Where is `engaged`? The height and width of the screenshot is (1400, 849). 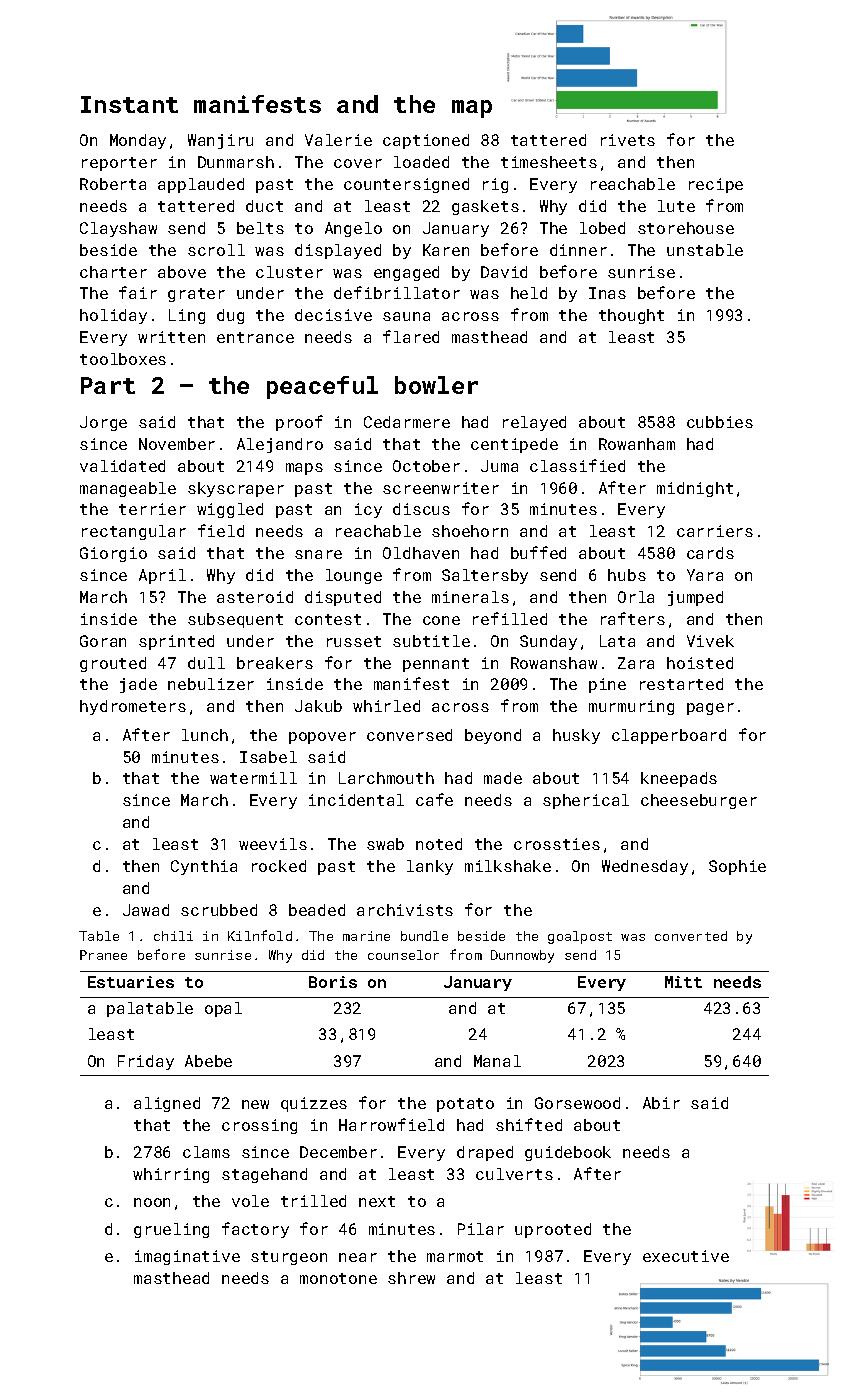 engaged is located at coordinates (406, 273).
